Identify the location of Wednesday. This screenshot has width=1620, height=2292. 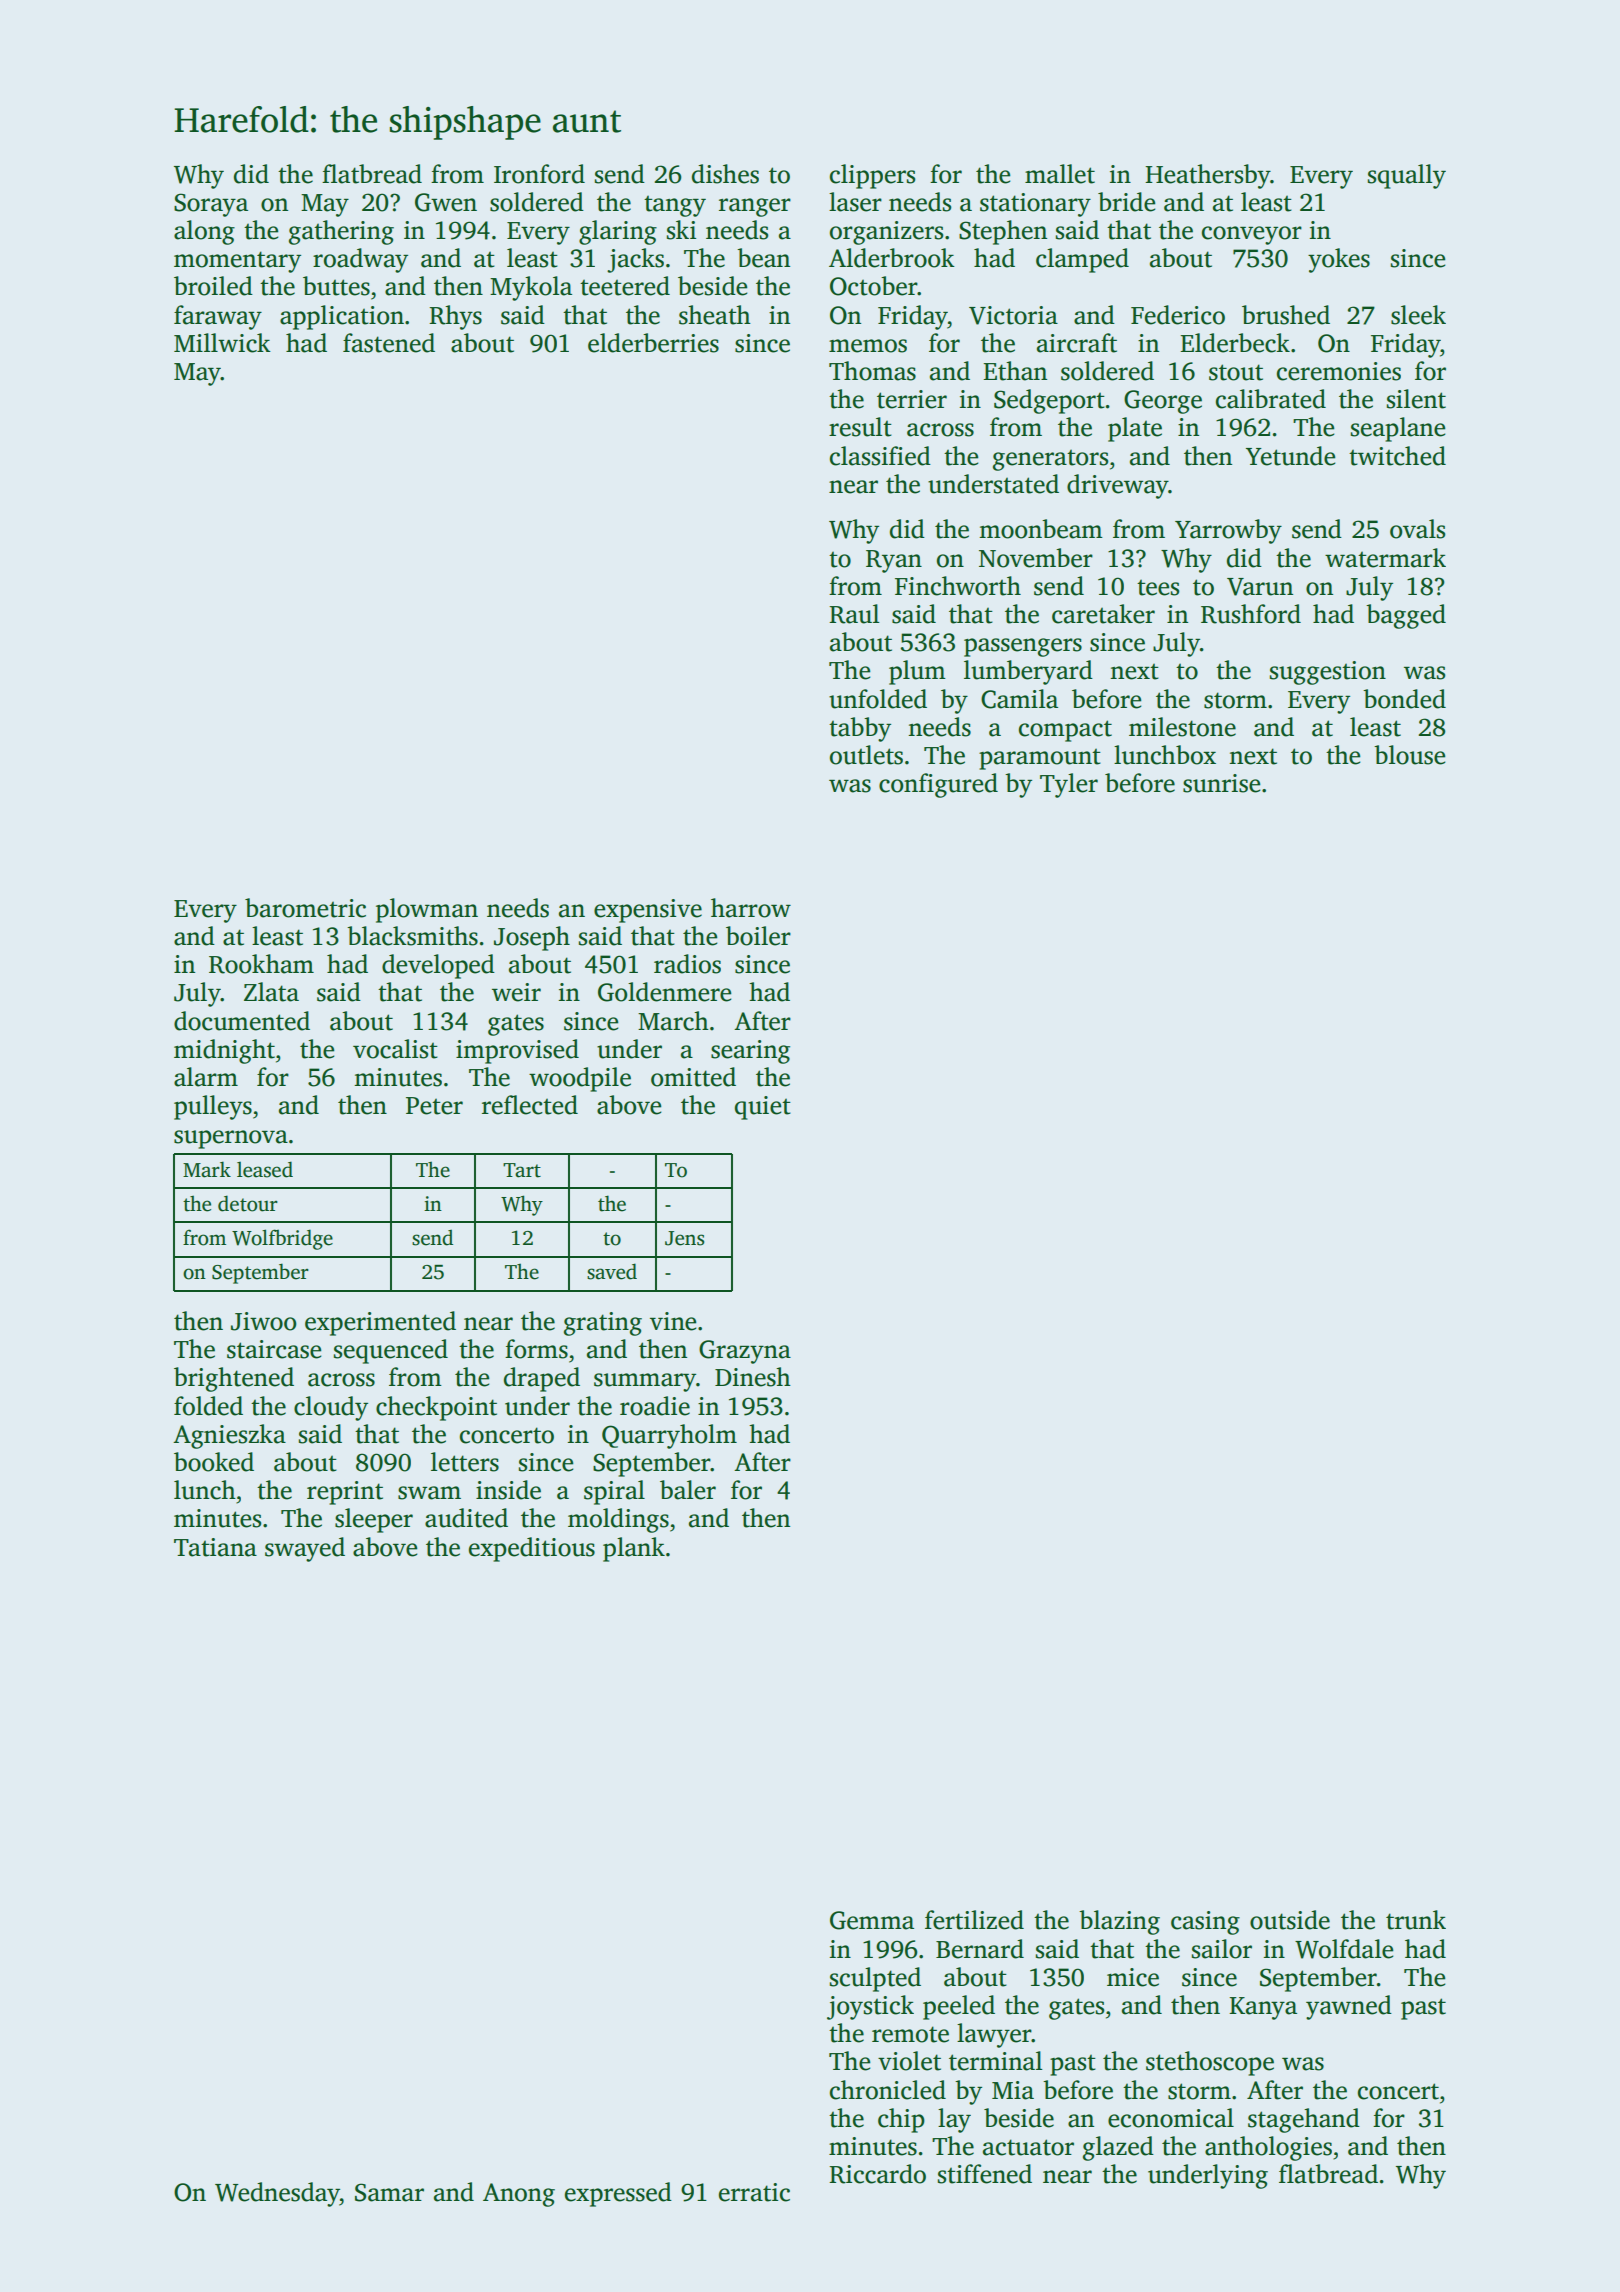
(277, 2194).
